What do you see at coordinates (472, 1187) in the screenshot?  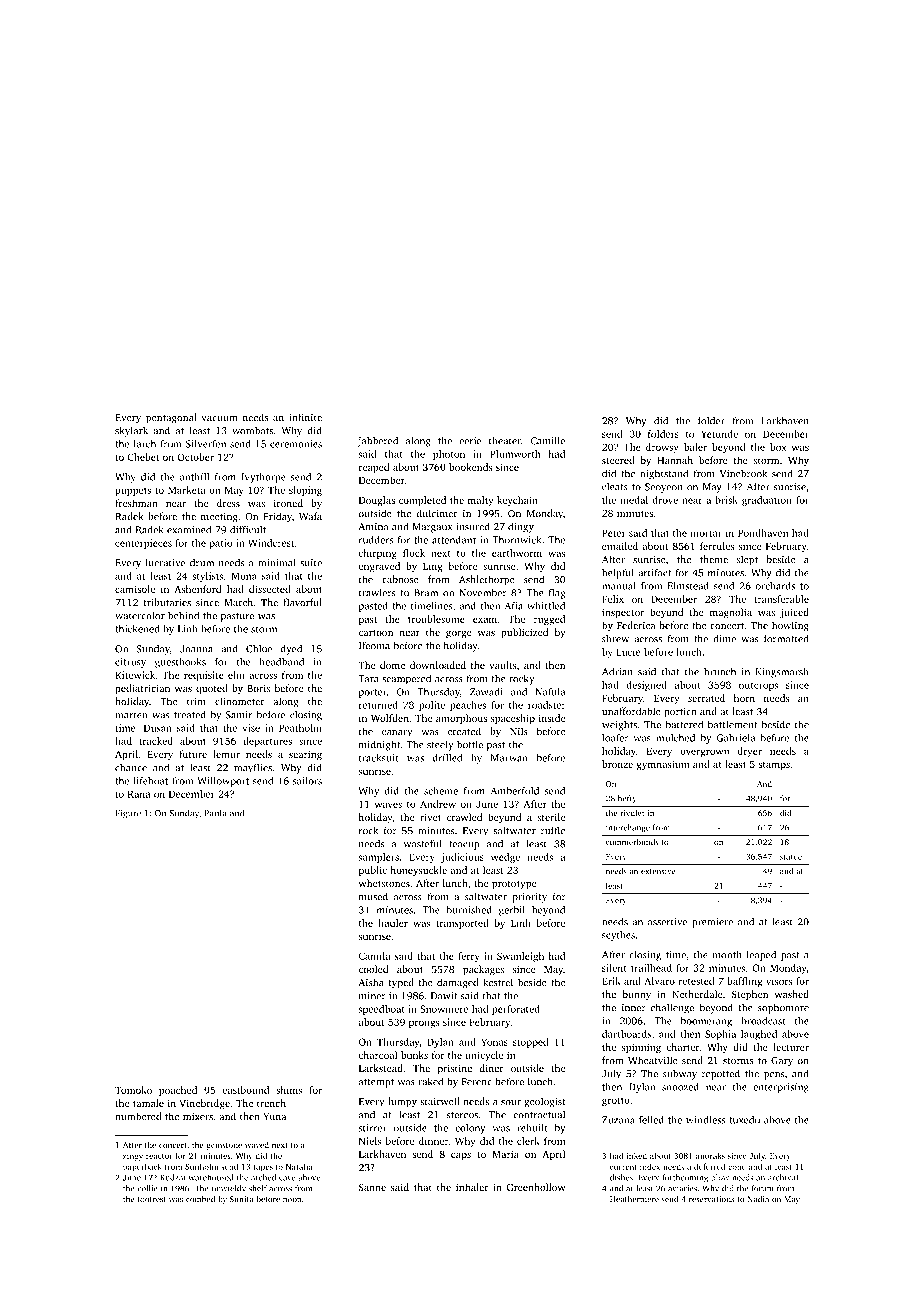 I see `inhaler` at bounding box center [472, 1187].
